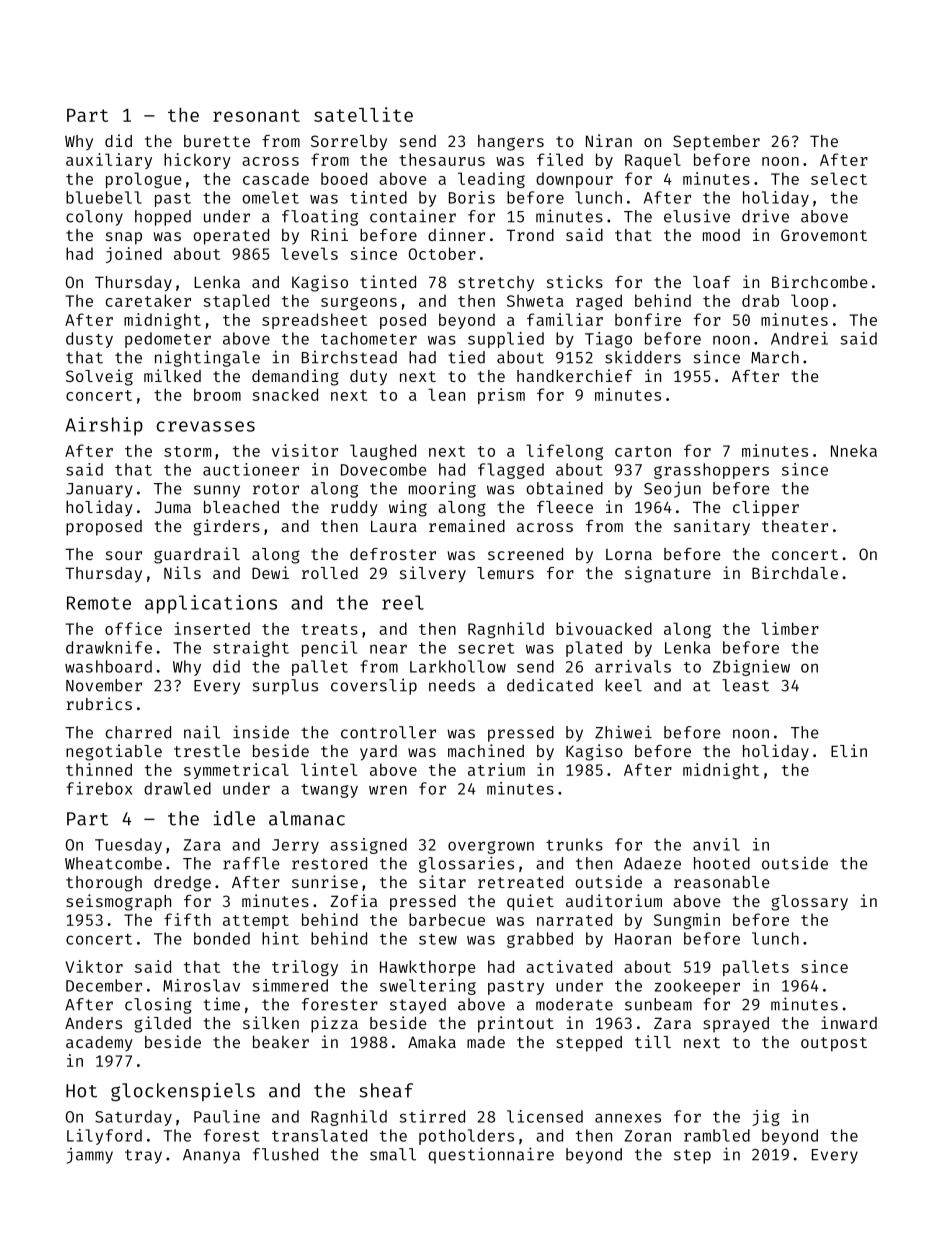  What do you see at coordinates (766, 1118) in the page?
I see `jig` at bounding box center [766, 1118].
